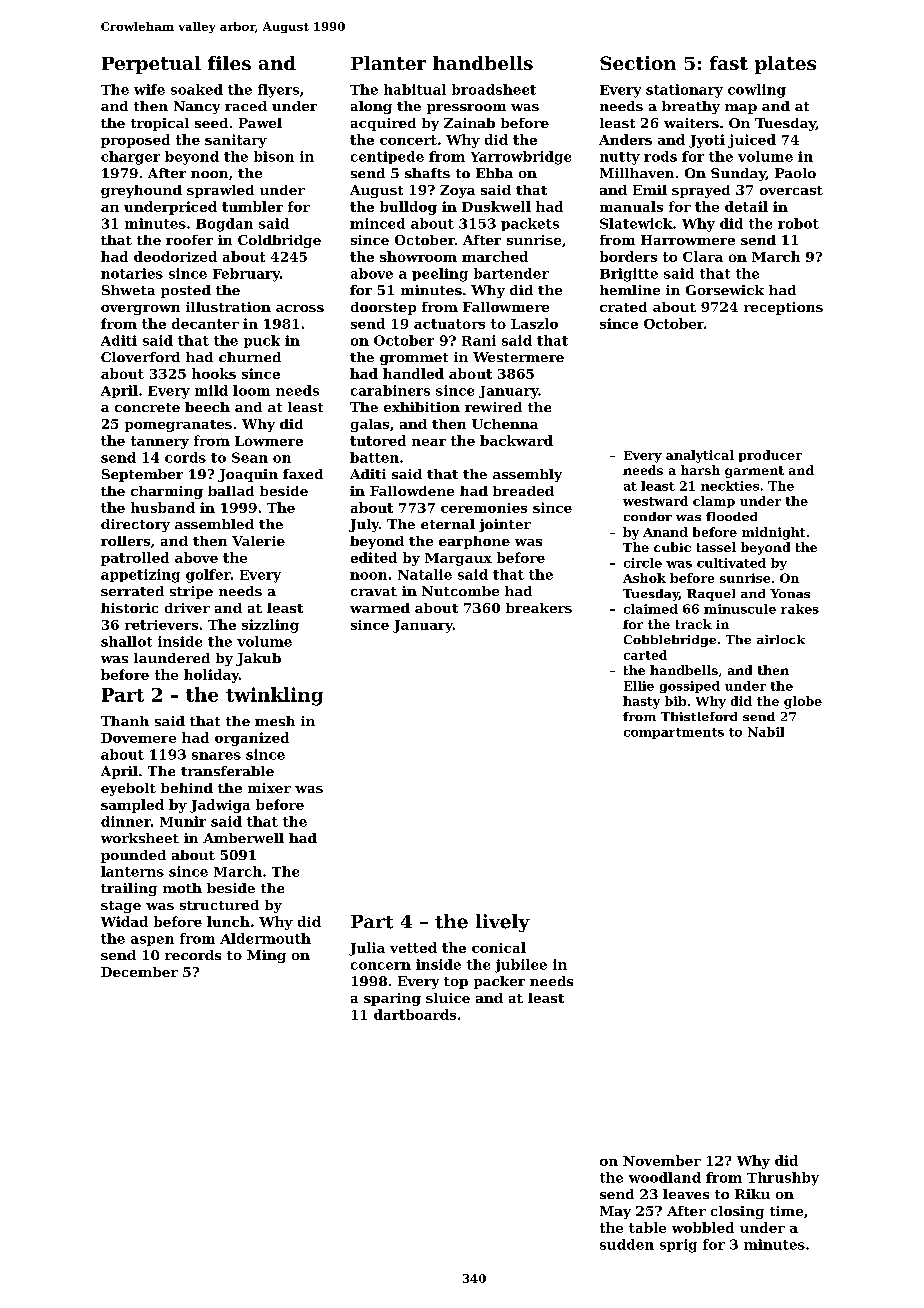 Image resolution: width=924 pixels, height=1308 pixels. I want to click on plates, so click(785, 65).
